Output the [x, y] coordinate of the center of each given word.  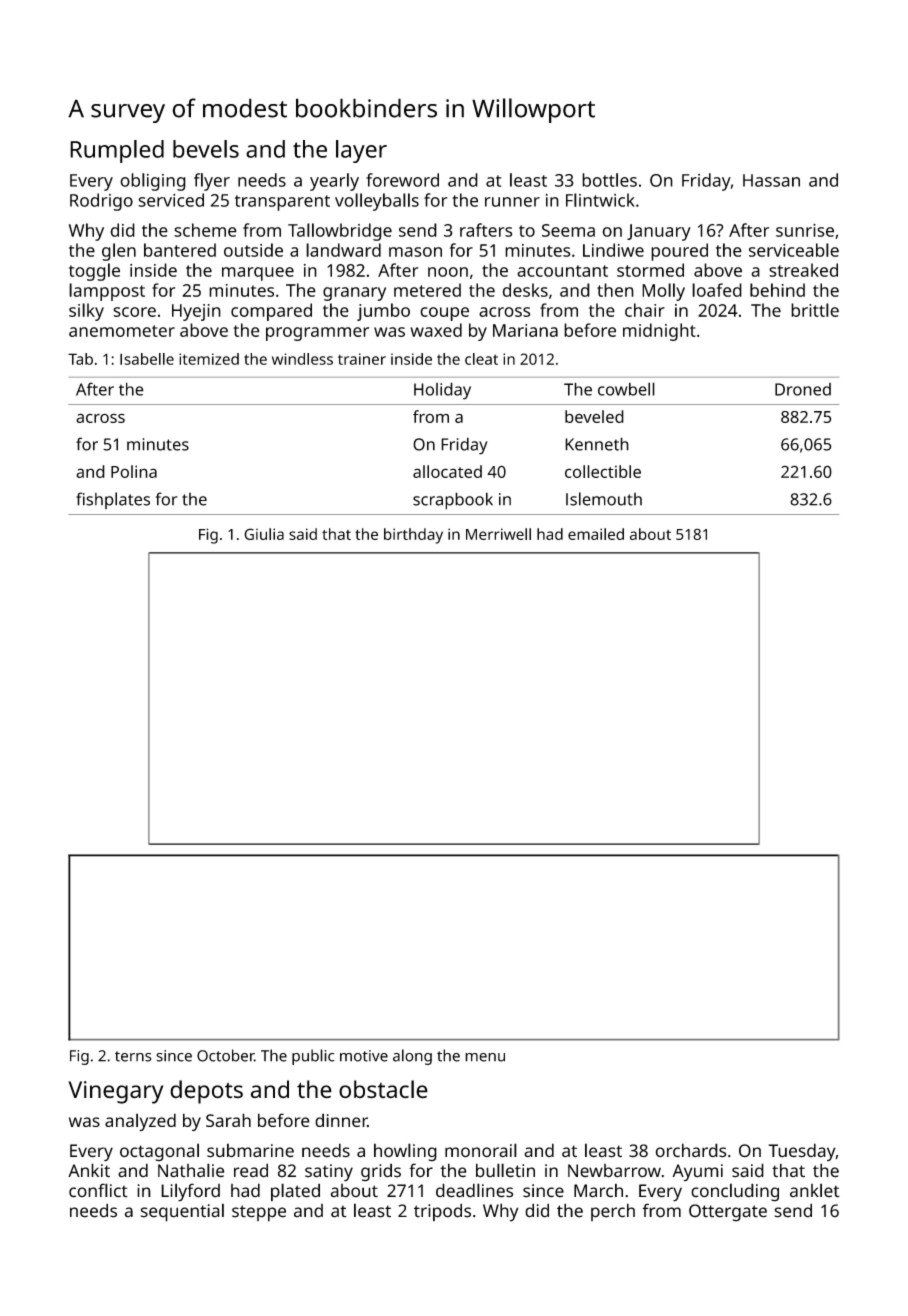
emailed [596, 534]
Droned [803, 389]
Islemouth [604, 499]
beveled [594, 416]
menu [485, 1057]
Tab [80, 359]
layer [361, 151]
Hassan [771, 180]
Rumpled [117, 151]
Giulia [264, 534]
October [225, 1055]
